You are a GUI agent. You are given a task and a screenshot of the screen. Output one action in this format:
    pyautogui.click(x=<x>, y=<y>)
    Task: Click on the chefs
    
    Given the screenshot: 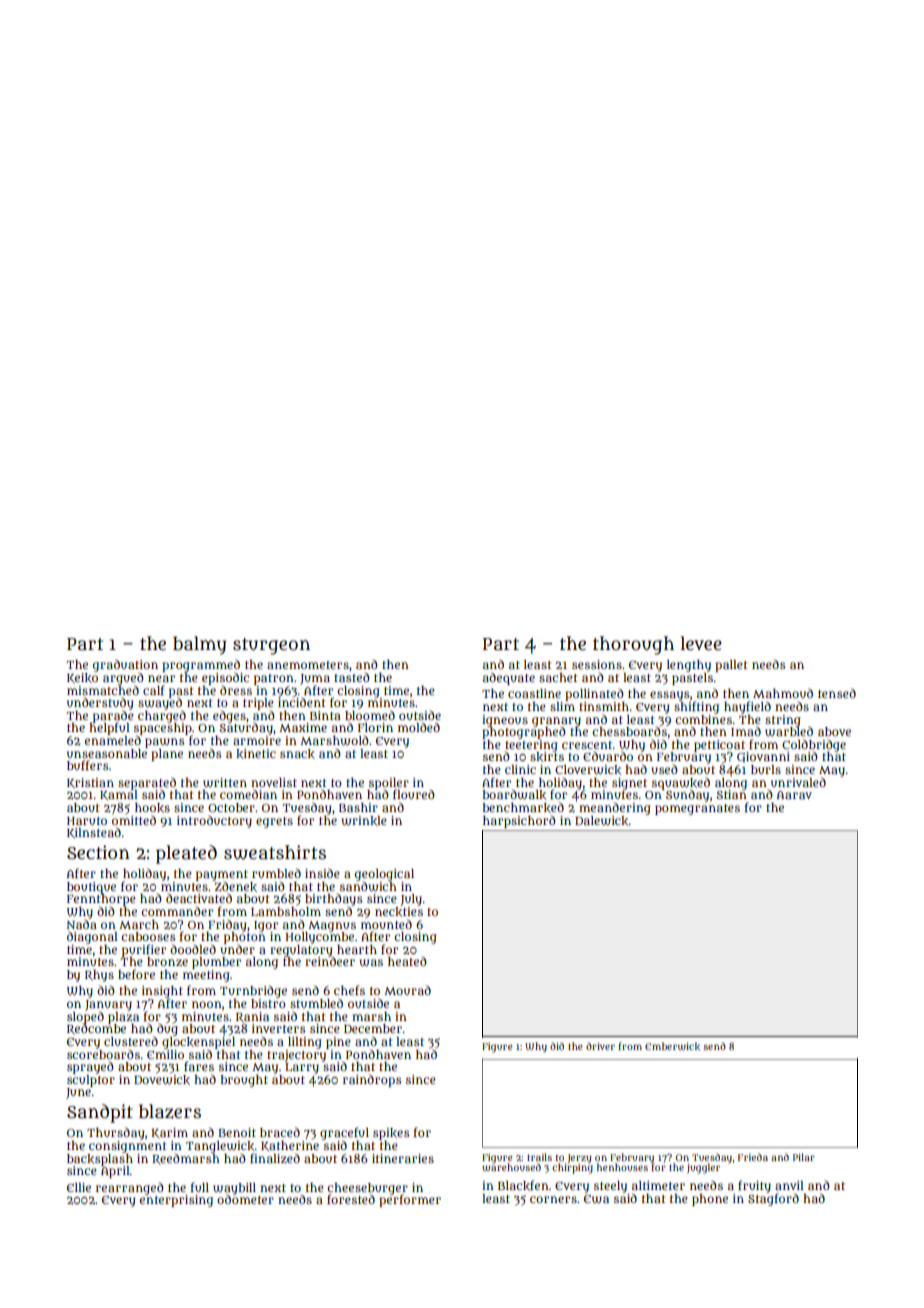 What is the action you would take?
    pyautogui.click(x=349, y=990)
